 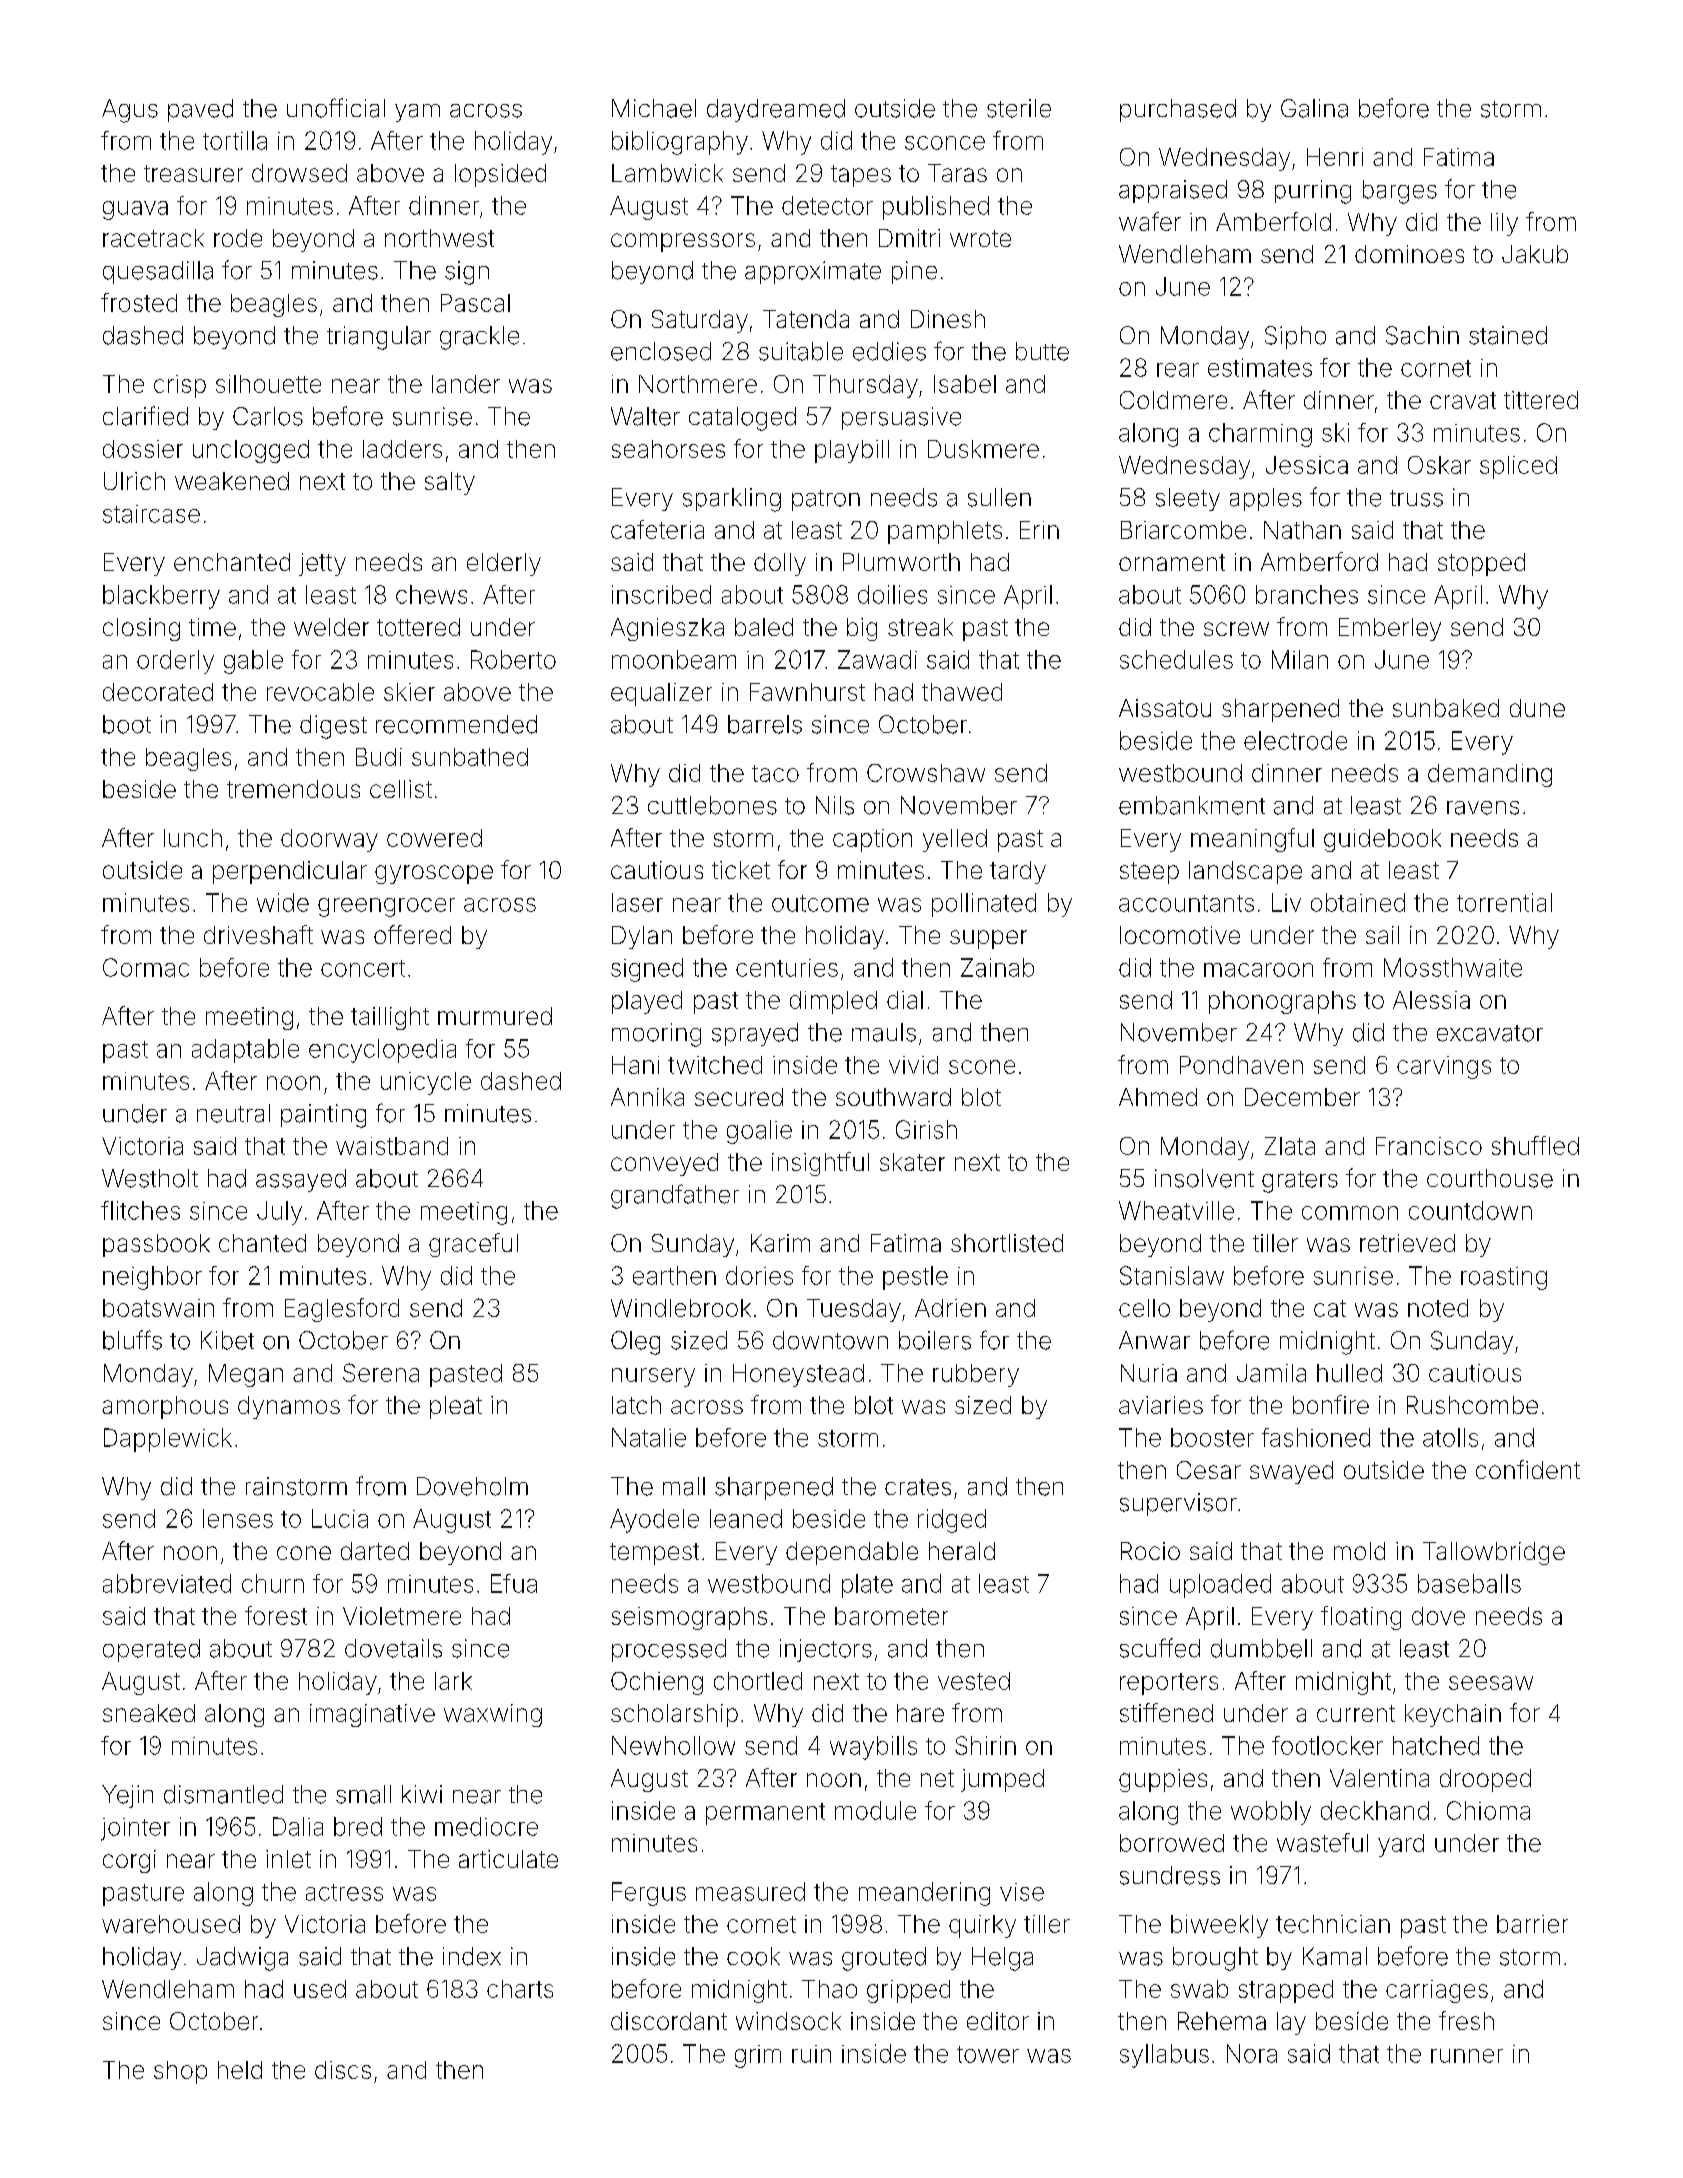 What do you see at coordinates (417, 113) in the image?
I see `yam` at bounding box center [417, 113].
